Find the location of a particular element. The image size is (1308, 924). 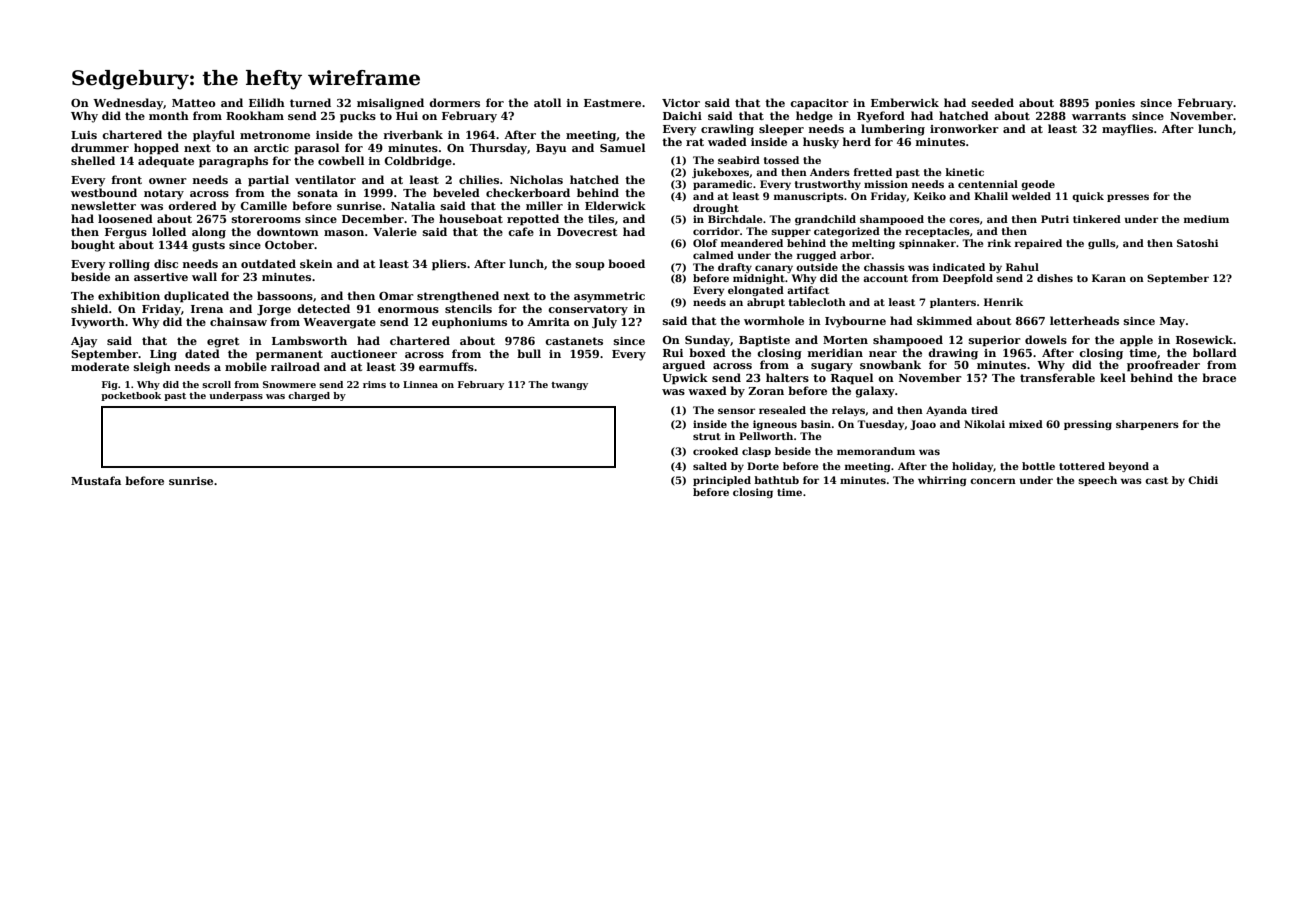

July is located at coordinates (604, 323).
